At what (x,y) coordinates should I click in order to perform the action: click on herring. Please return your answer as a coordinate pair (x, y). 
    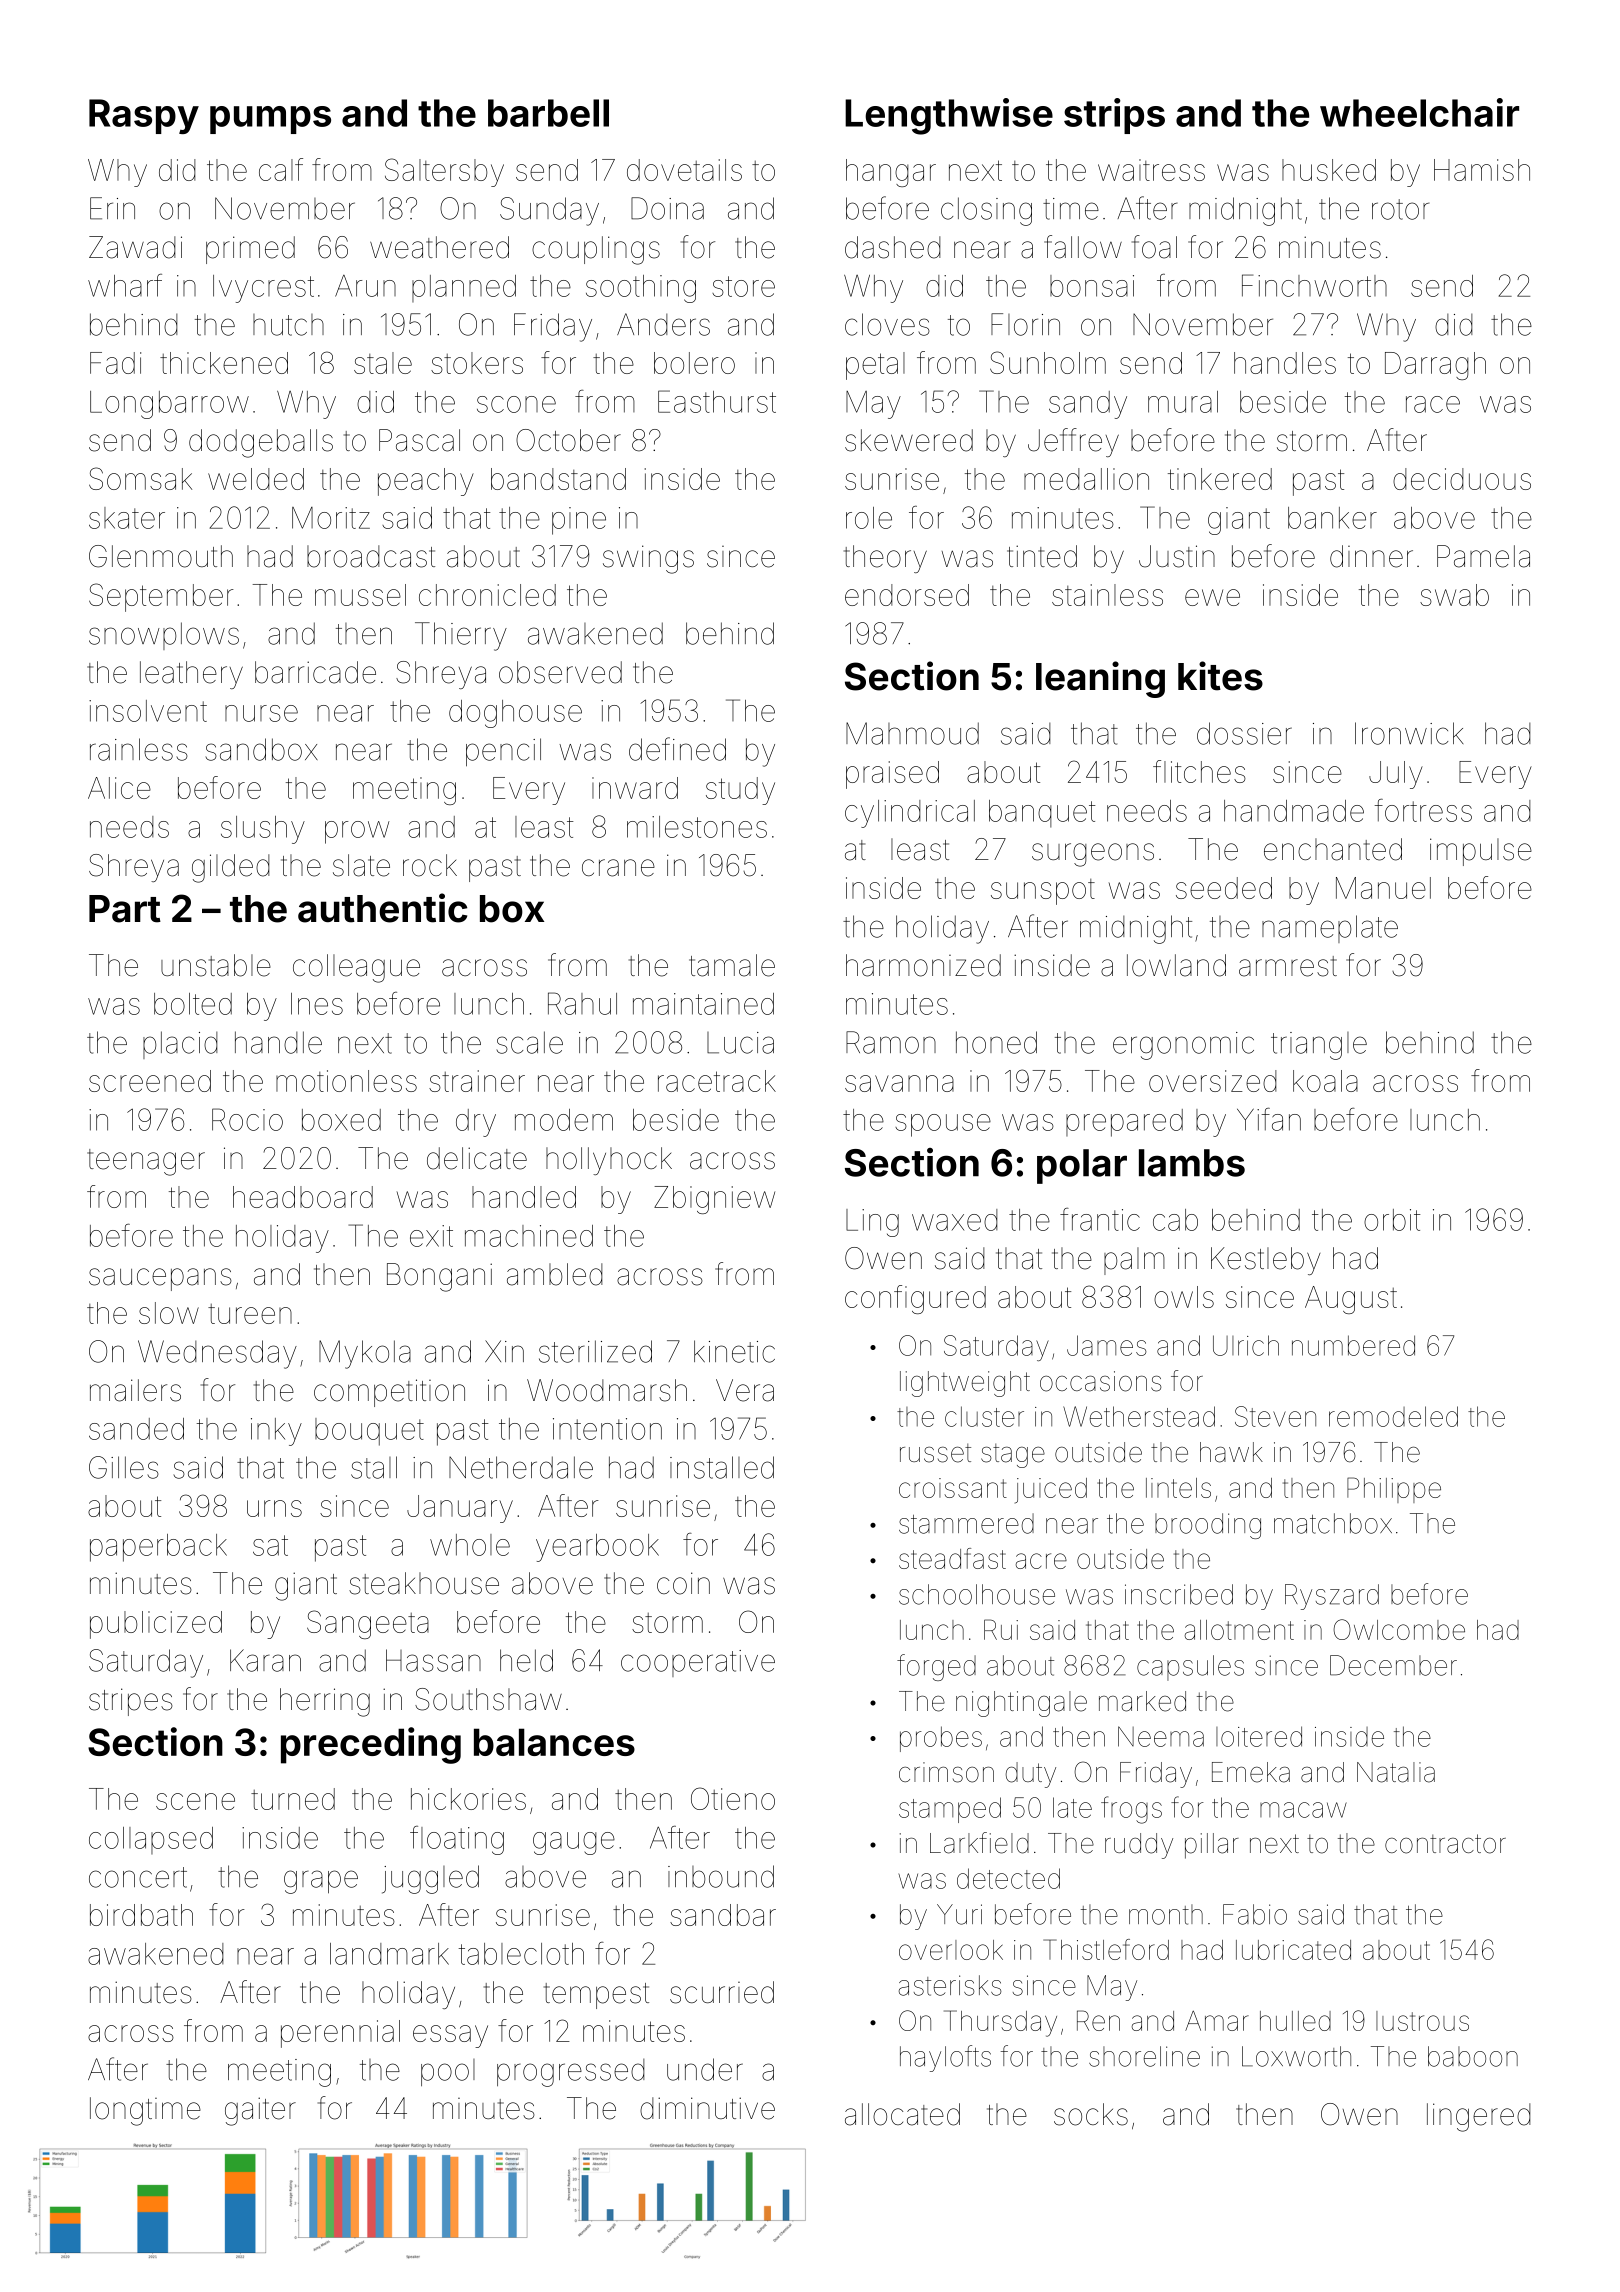
    Looking at the image, I should click on (325, 1702).
